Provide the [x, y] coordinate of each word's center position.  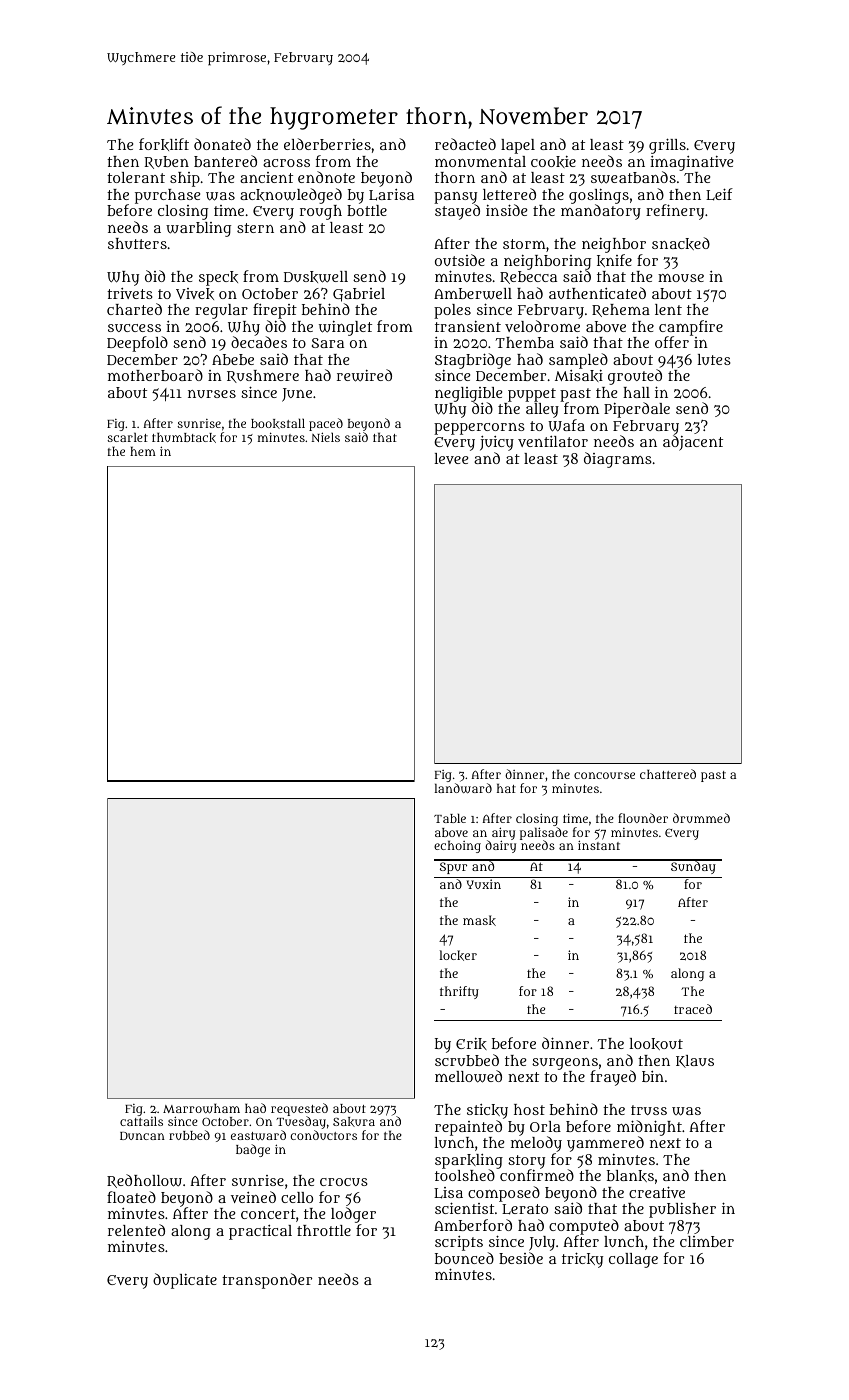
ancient [266, 177]
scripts [459, 1243]
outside [460, 260]
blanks [630, 1176]
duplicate [185, 1281]
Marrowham [201, 1108]
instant [599, 845]
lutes [714, 359]
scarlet [127, 437]
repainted [468, 1128]
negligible [468, 395]
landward [463, 788]
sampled [578, 361]
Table [450, 818]
